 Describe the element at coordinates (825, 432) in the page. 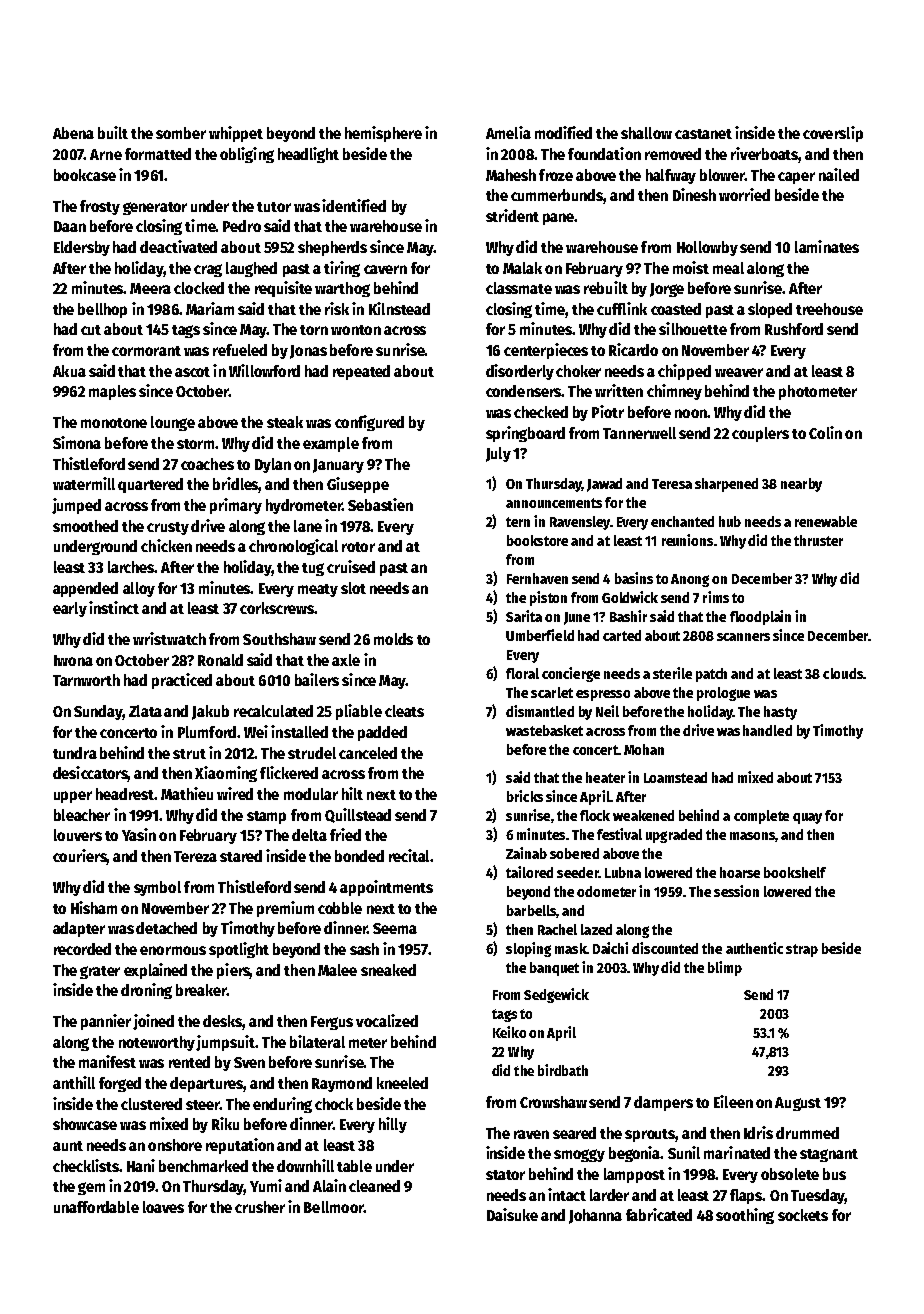

I see `Colin` at that location.
